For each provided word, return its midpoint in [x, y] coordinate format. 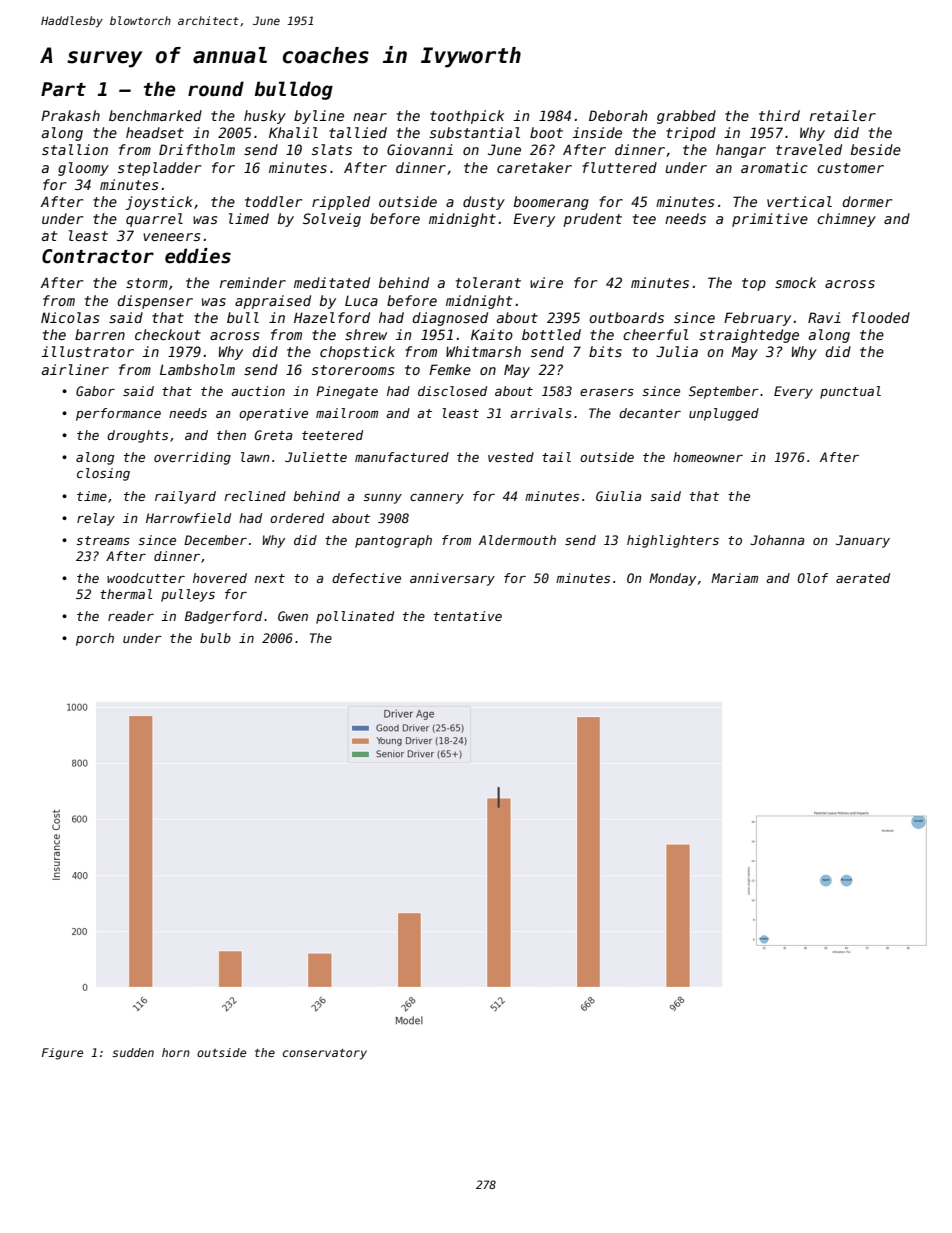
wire [546, 282]
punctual [850, 392]
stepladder [159, 169]
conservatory [325, 1054]
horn [176, 1052]
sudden [133, 1052]
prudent [592, 220]
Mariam [734, 578]
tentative [468, 616]
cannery [437, 499]
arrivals [541, 413]
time [92, 496]
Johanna [777, 540]
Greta [273, 435]
